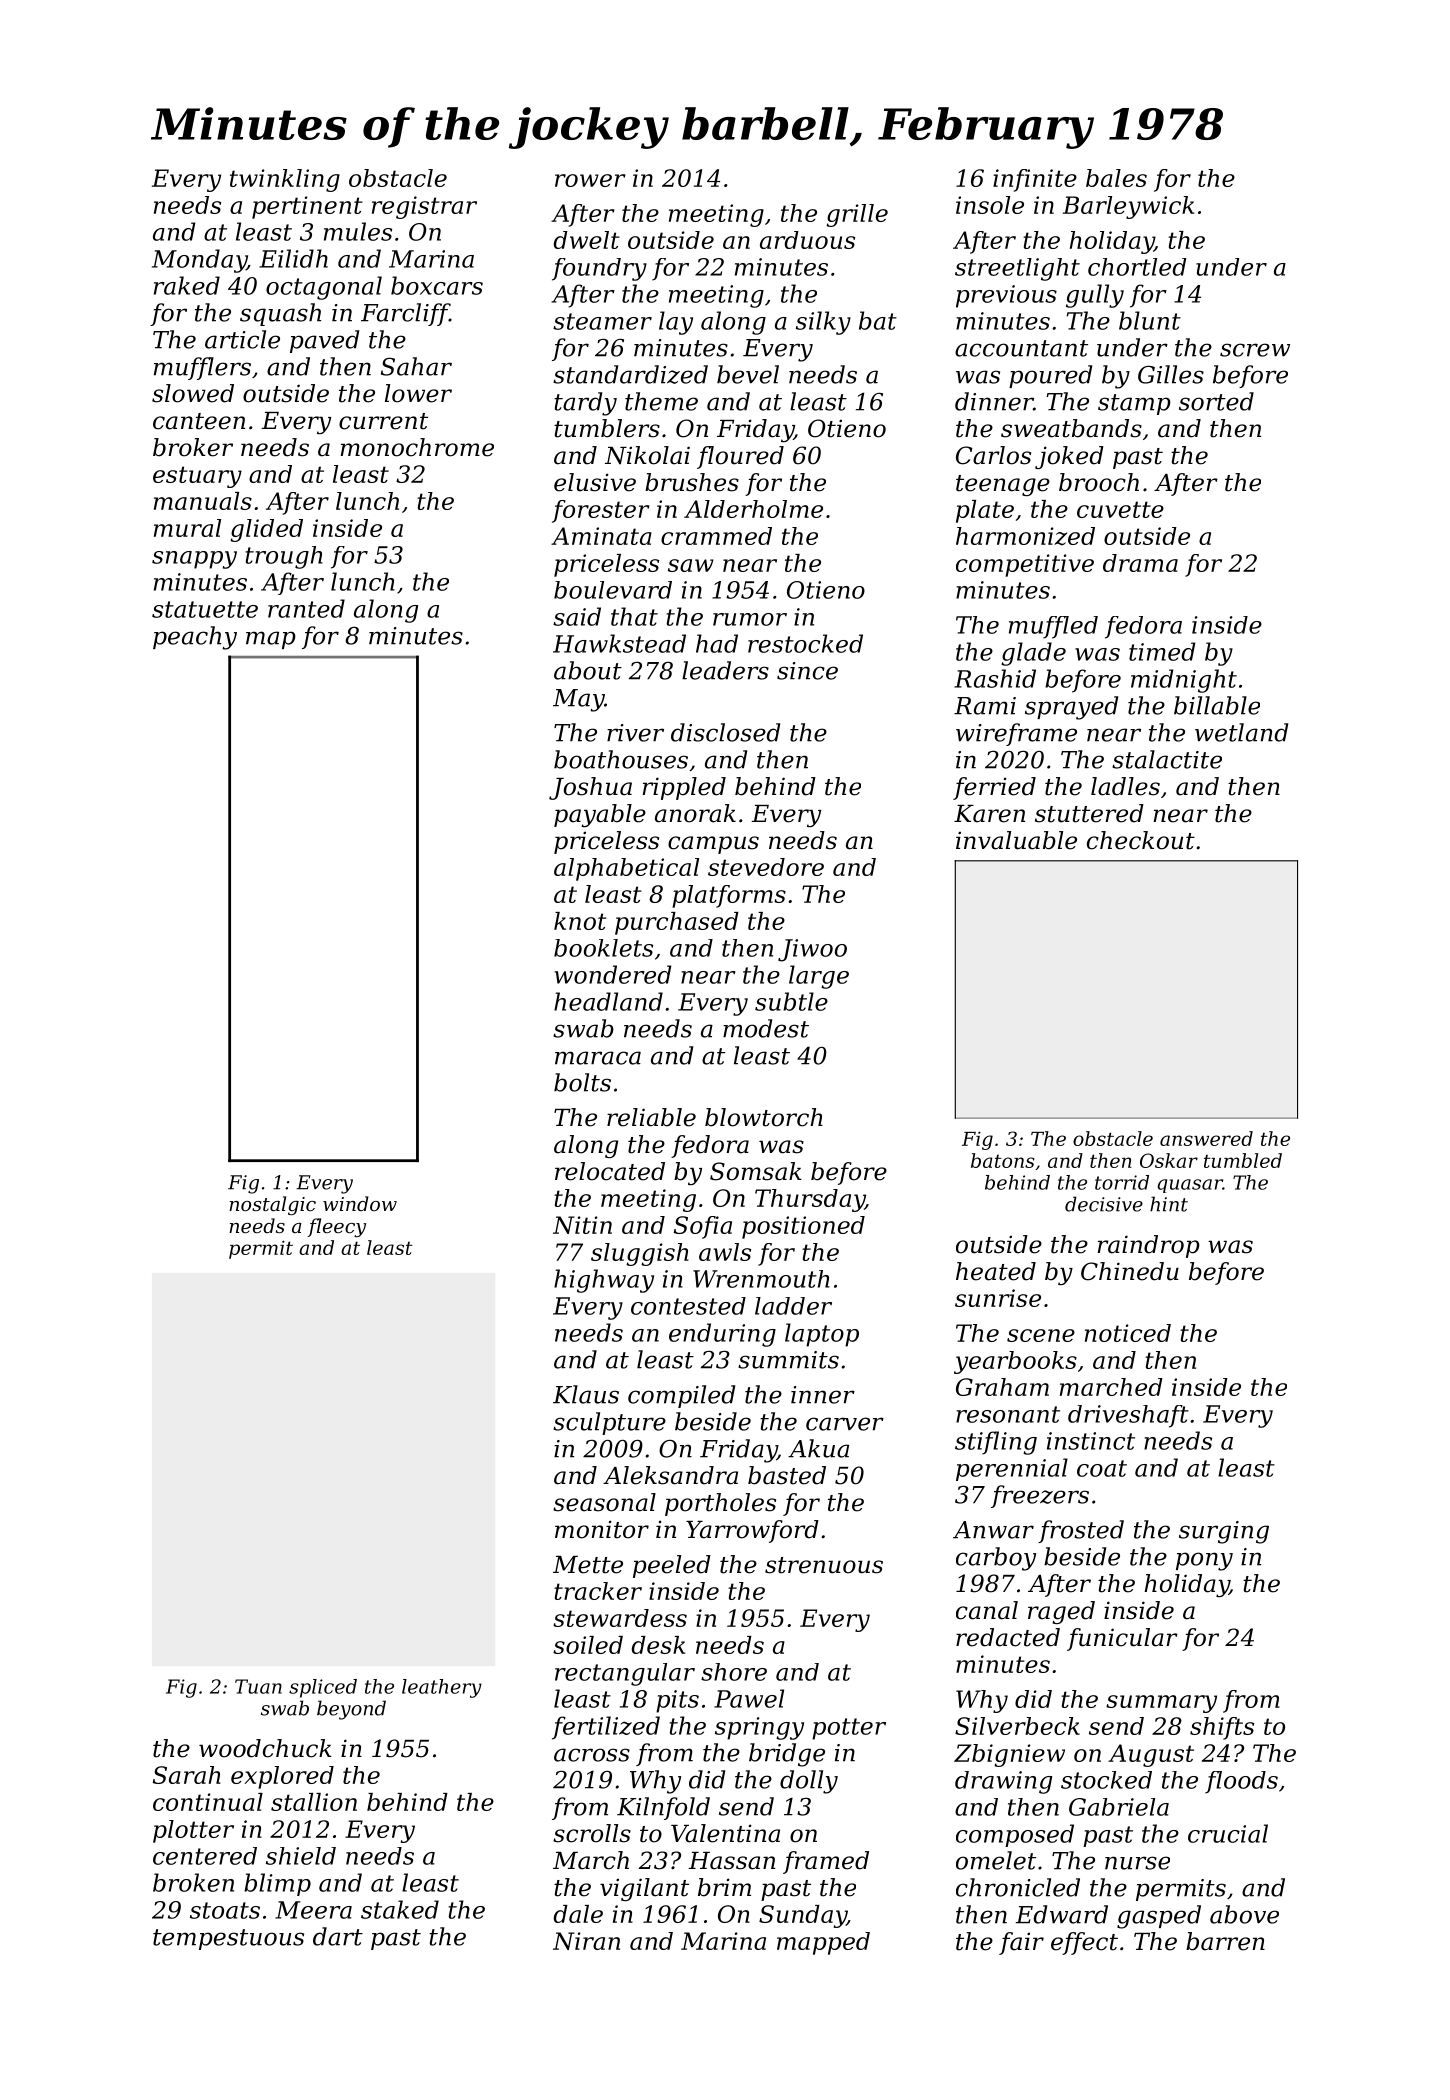 The width and height of the image is (1450, 2100). Describe the element at coordinates (1206, 1138) in the image. I see `answered` at that location.
